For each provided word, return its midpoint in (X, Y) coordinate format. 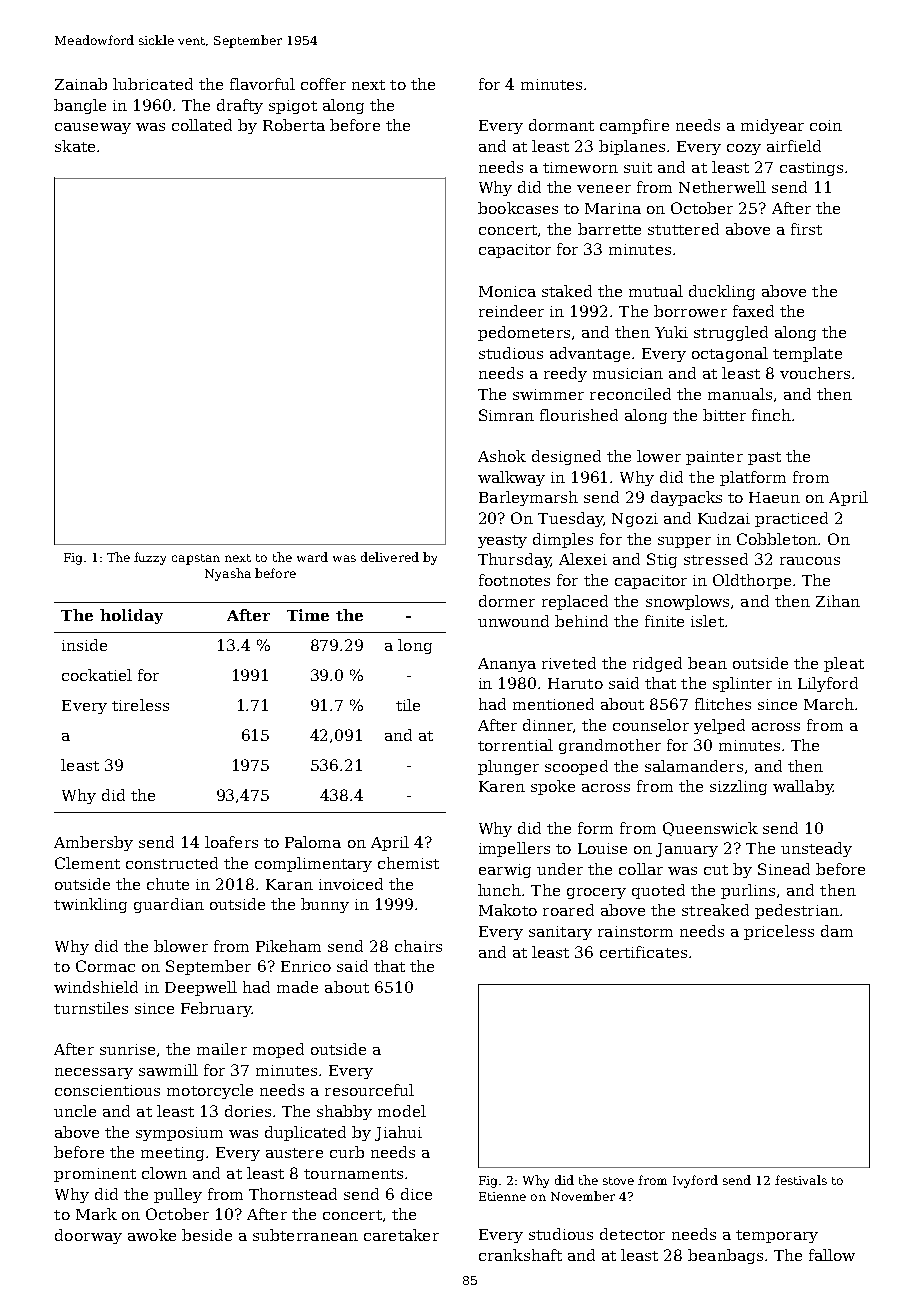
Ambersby (93, 843)
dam (837, 931)
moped (278, 1050)
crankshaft (520, 1255)
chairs (418, 946)
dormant (561, 125)
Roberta (294, 125)
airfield (794, 146)
